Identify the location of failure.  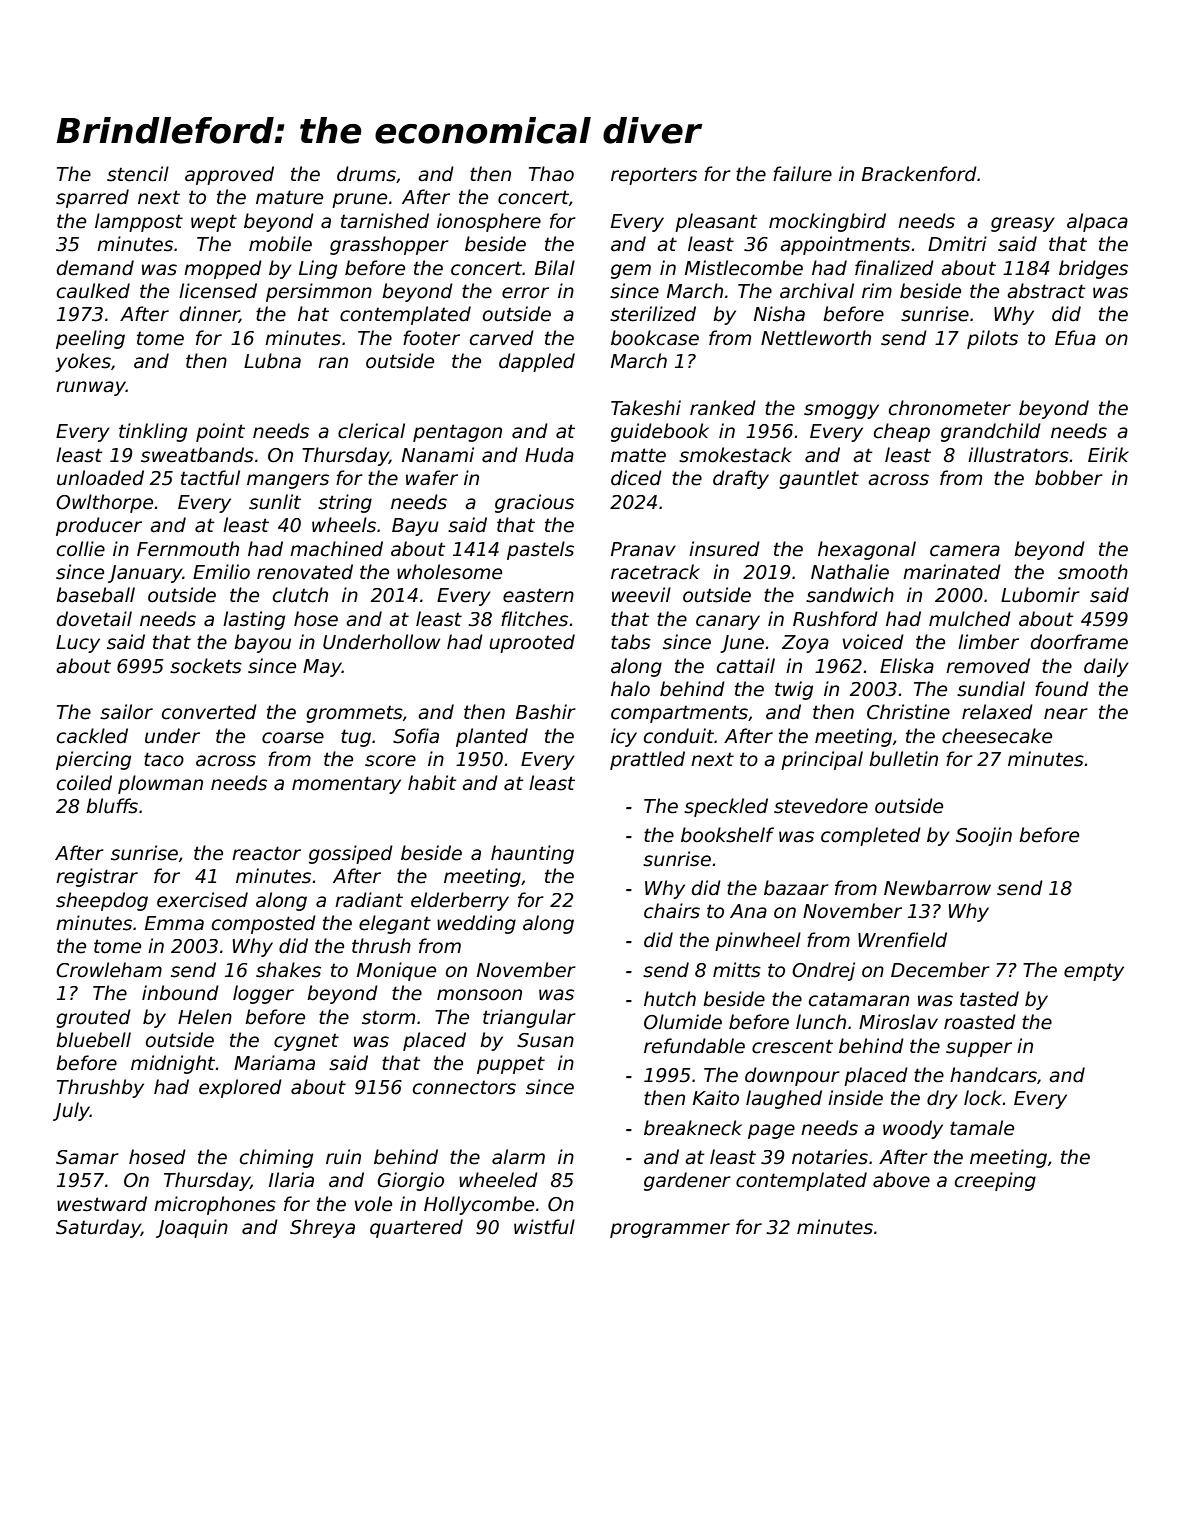
(802, 174).
